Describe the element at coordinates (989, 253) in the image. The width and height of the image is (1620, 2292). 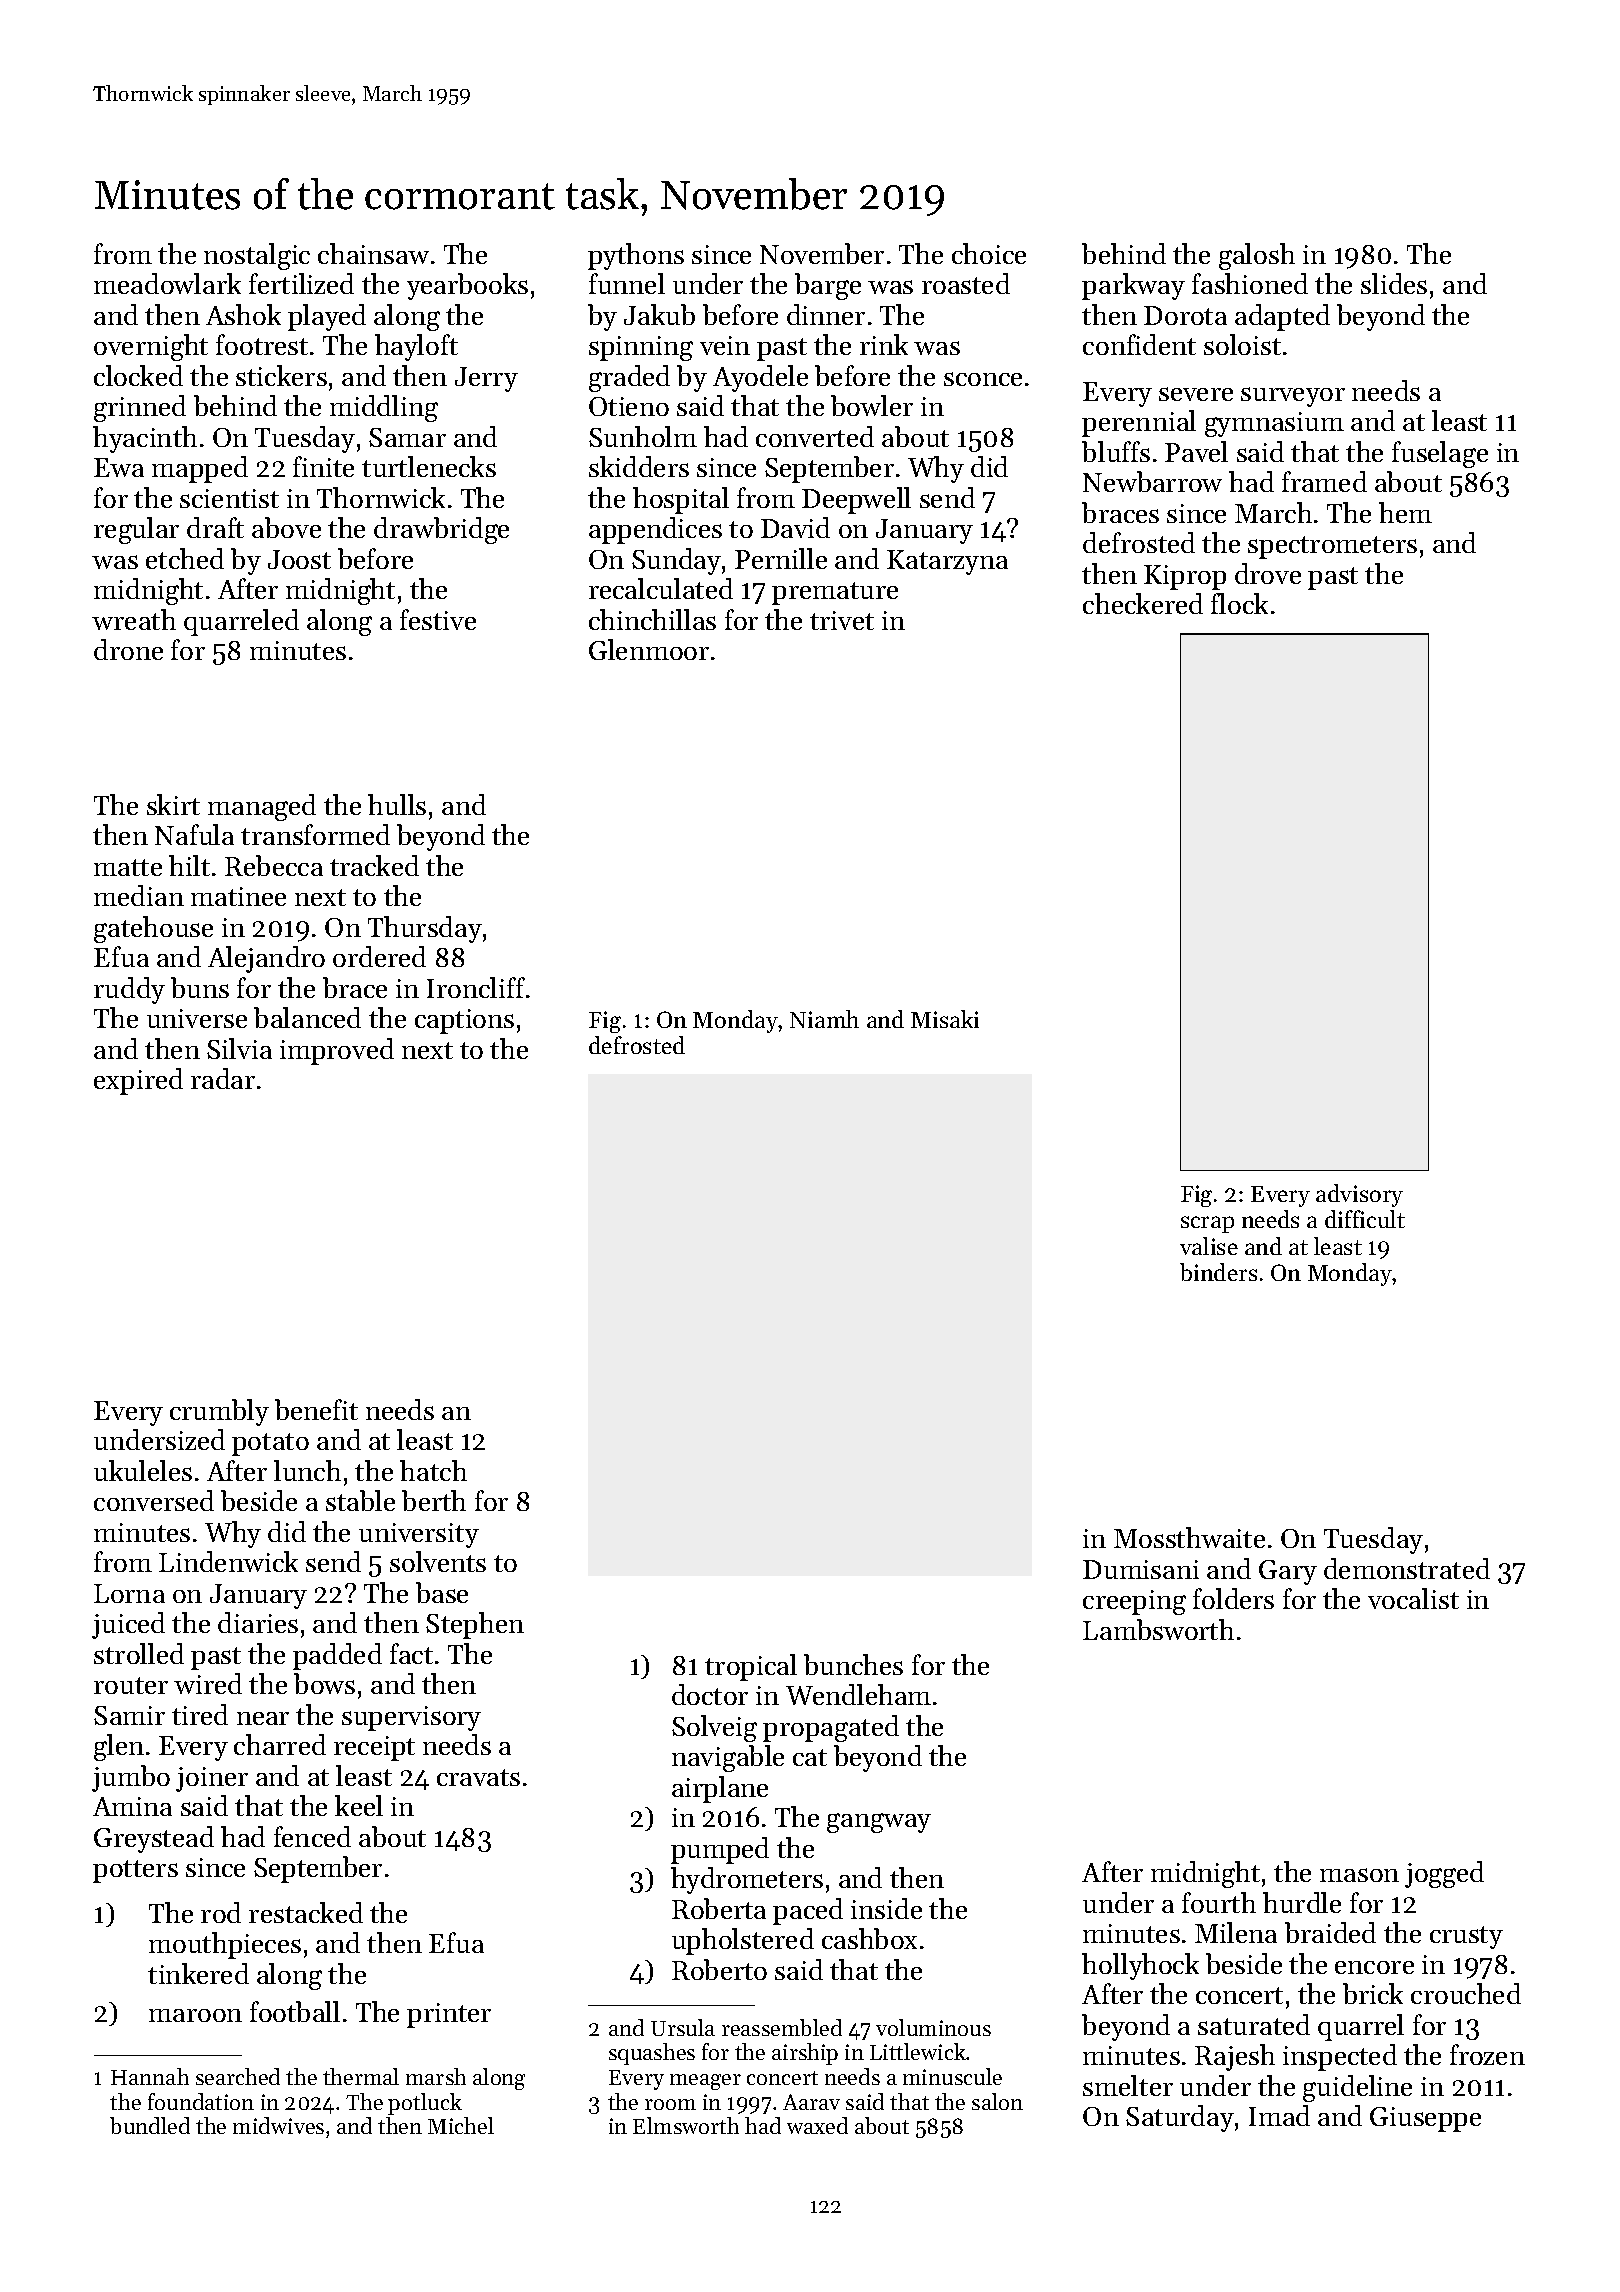
I see `choice` at that location.
